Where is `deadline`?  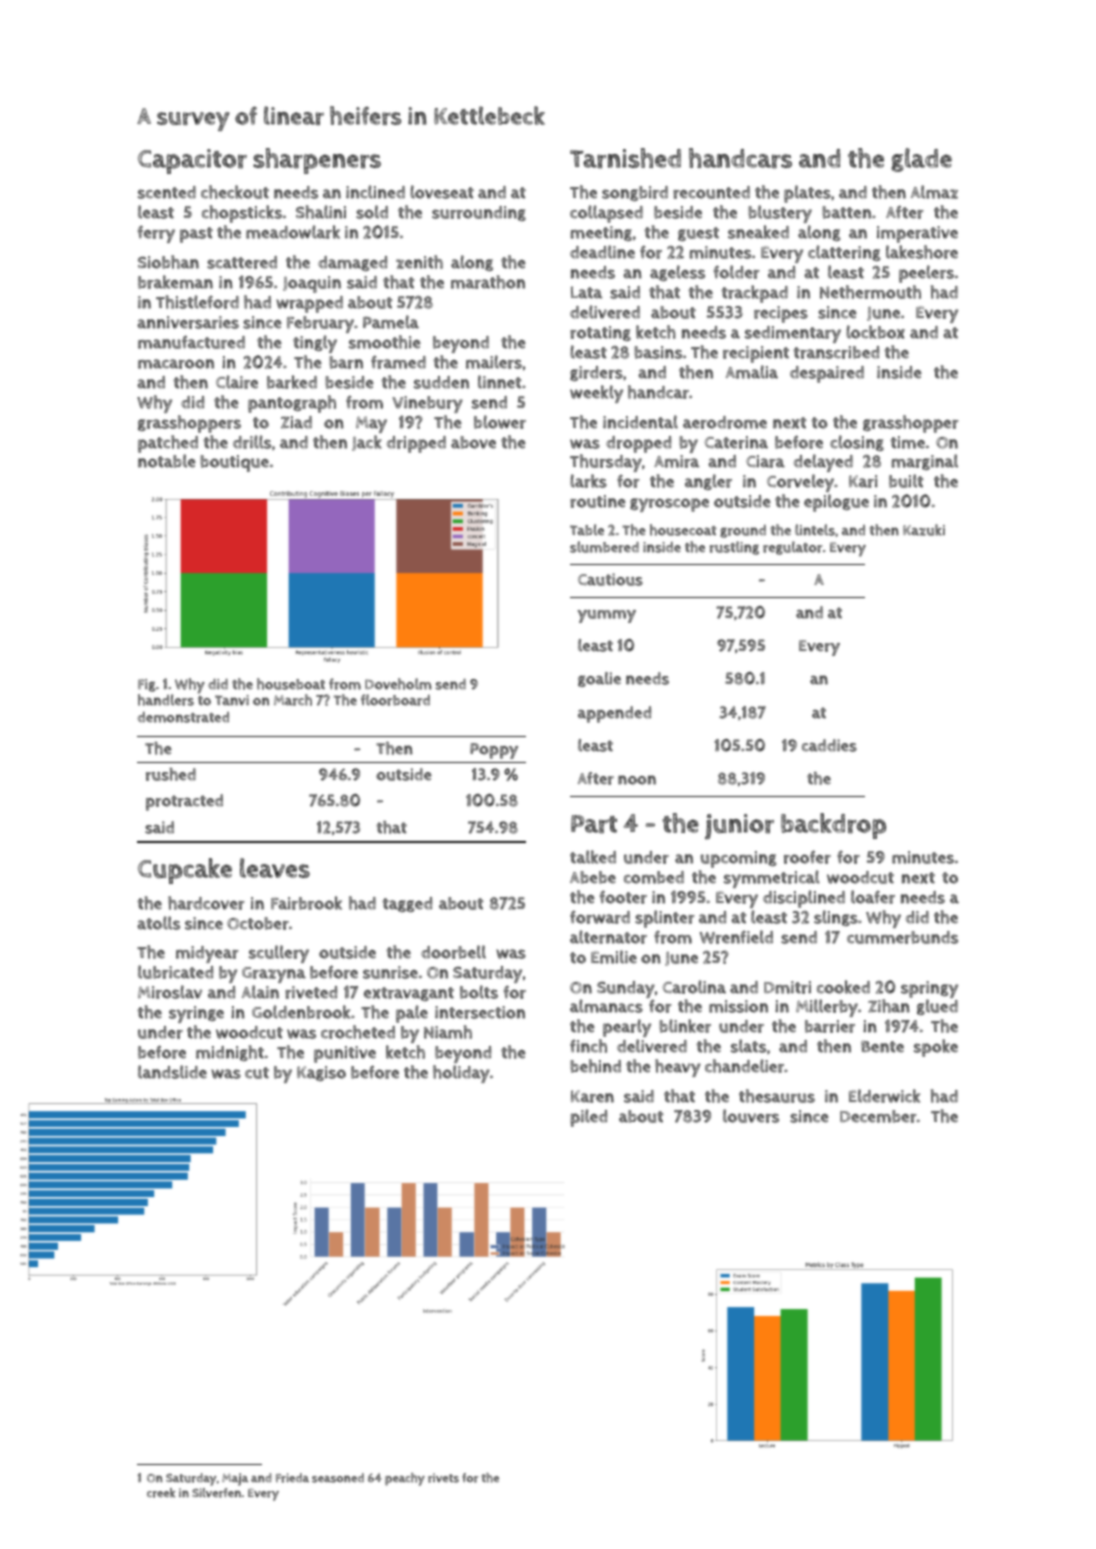 deadline is located at coordinates (602, 252).
